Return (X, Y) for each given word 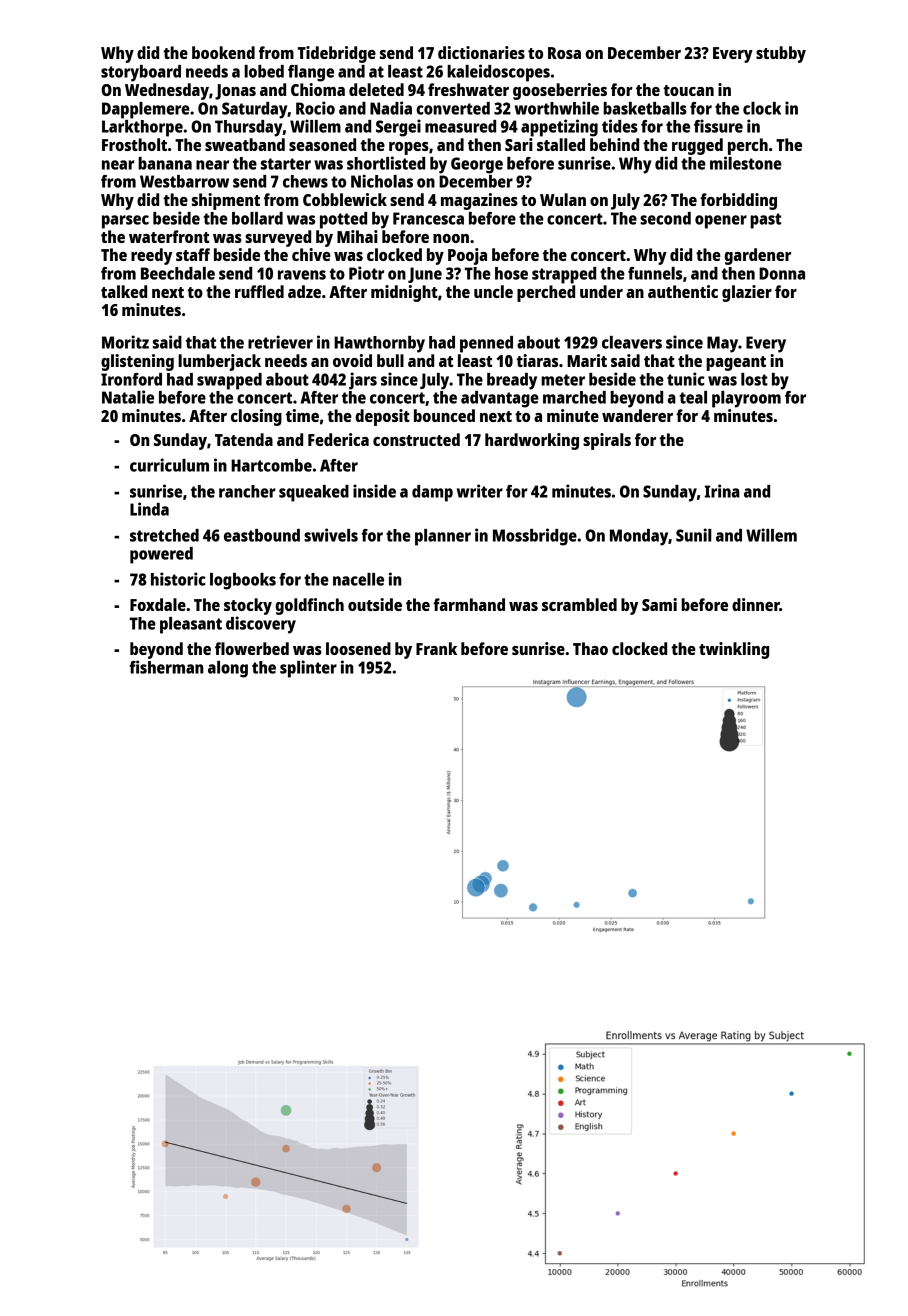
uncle (493, 291)
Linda (149, 509)
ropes (409, 148)
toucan (688, 90)
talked (124, 291)
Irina (722, 491)
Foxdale (158, 604)
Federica (338, 439)
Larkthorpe (142, 128)
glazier (747, 293)
